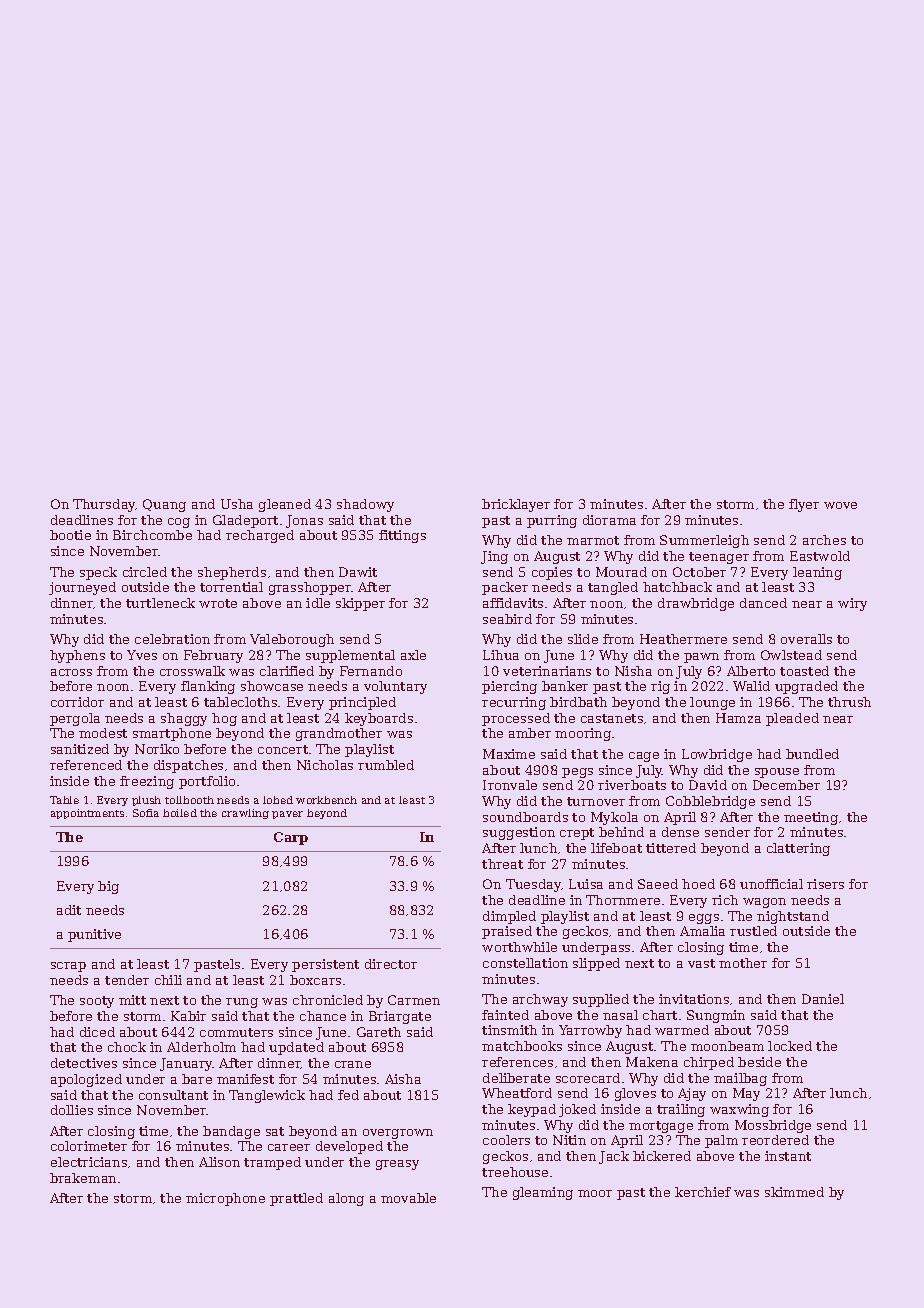 The width and height of the screenshot is (924, 1308). I want to click on Amalia, so click(702, 931).
